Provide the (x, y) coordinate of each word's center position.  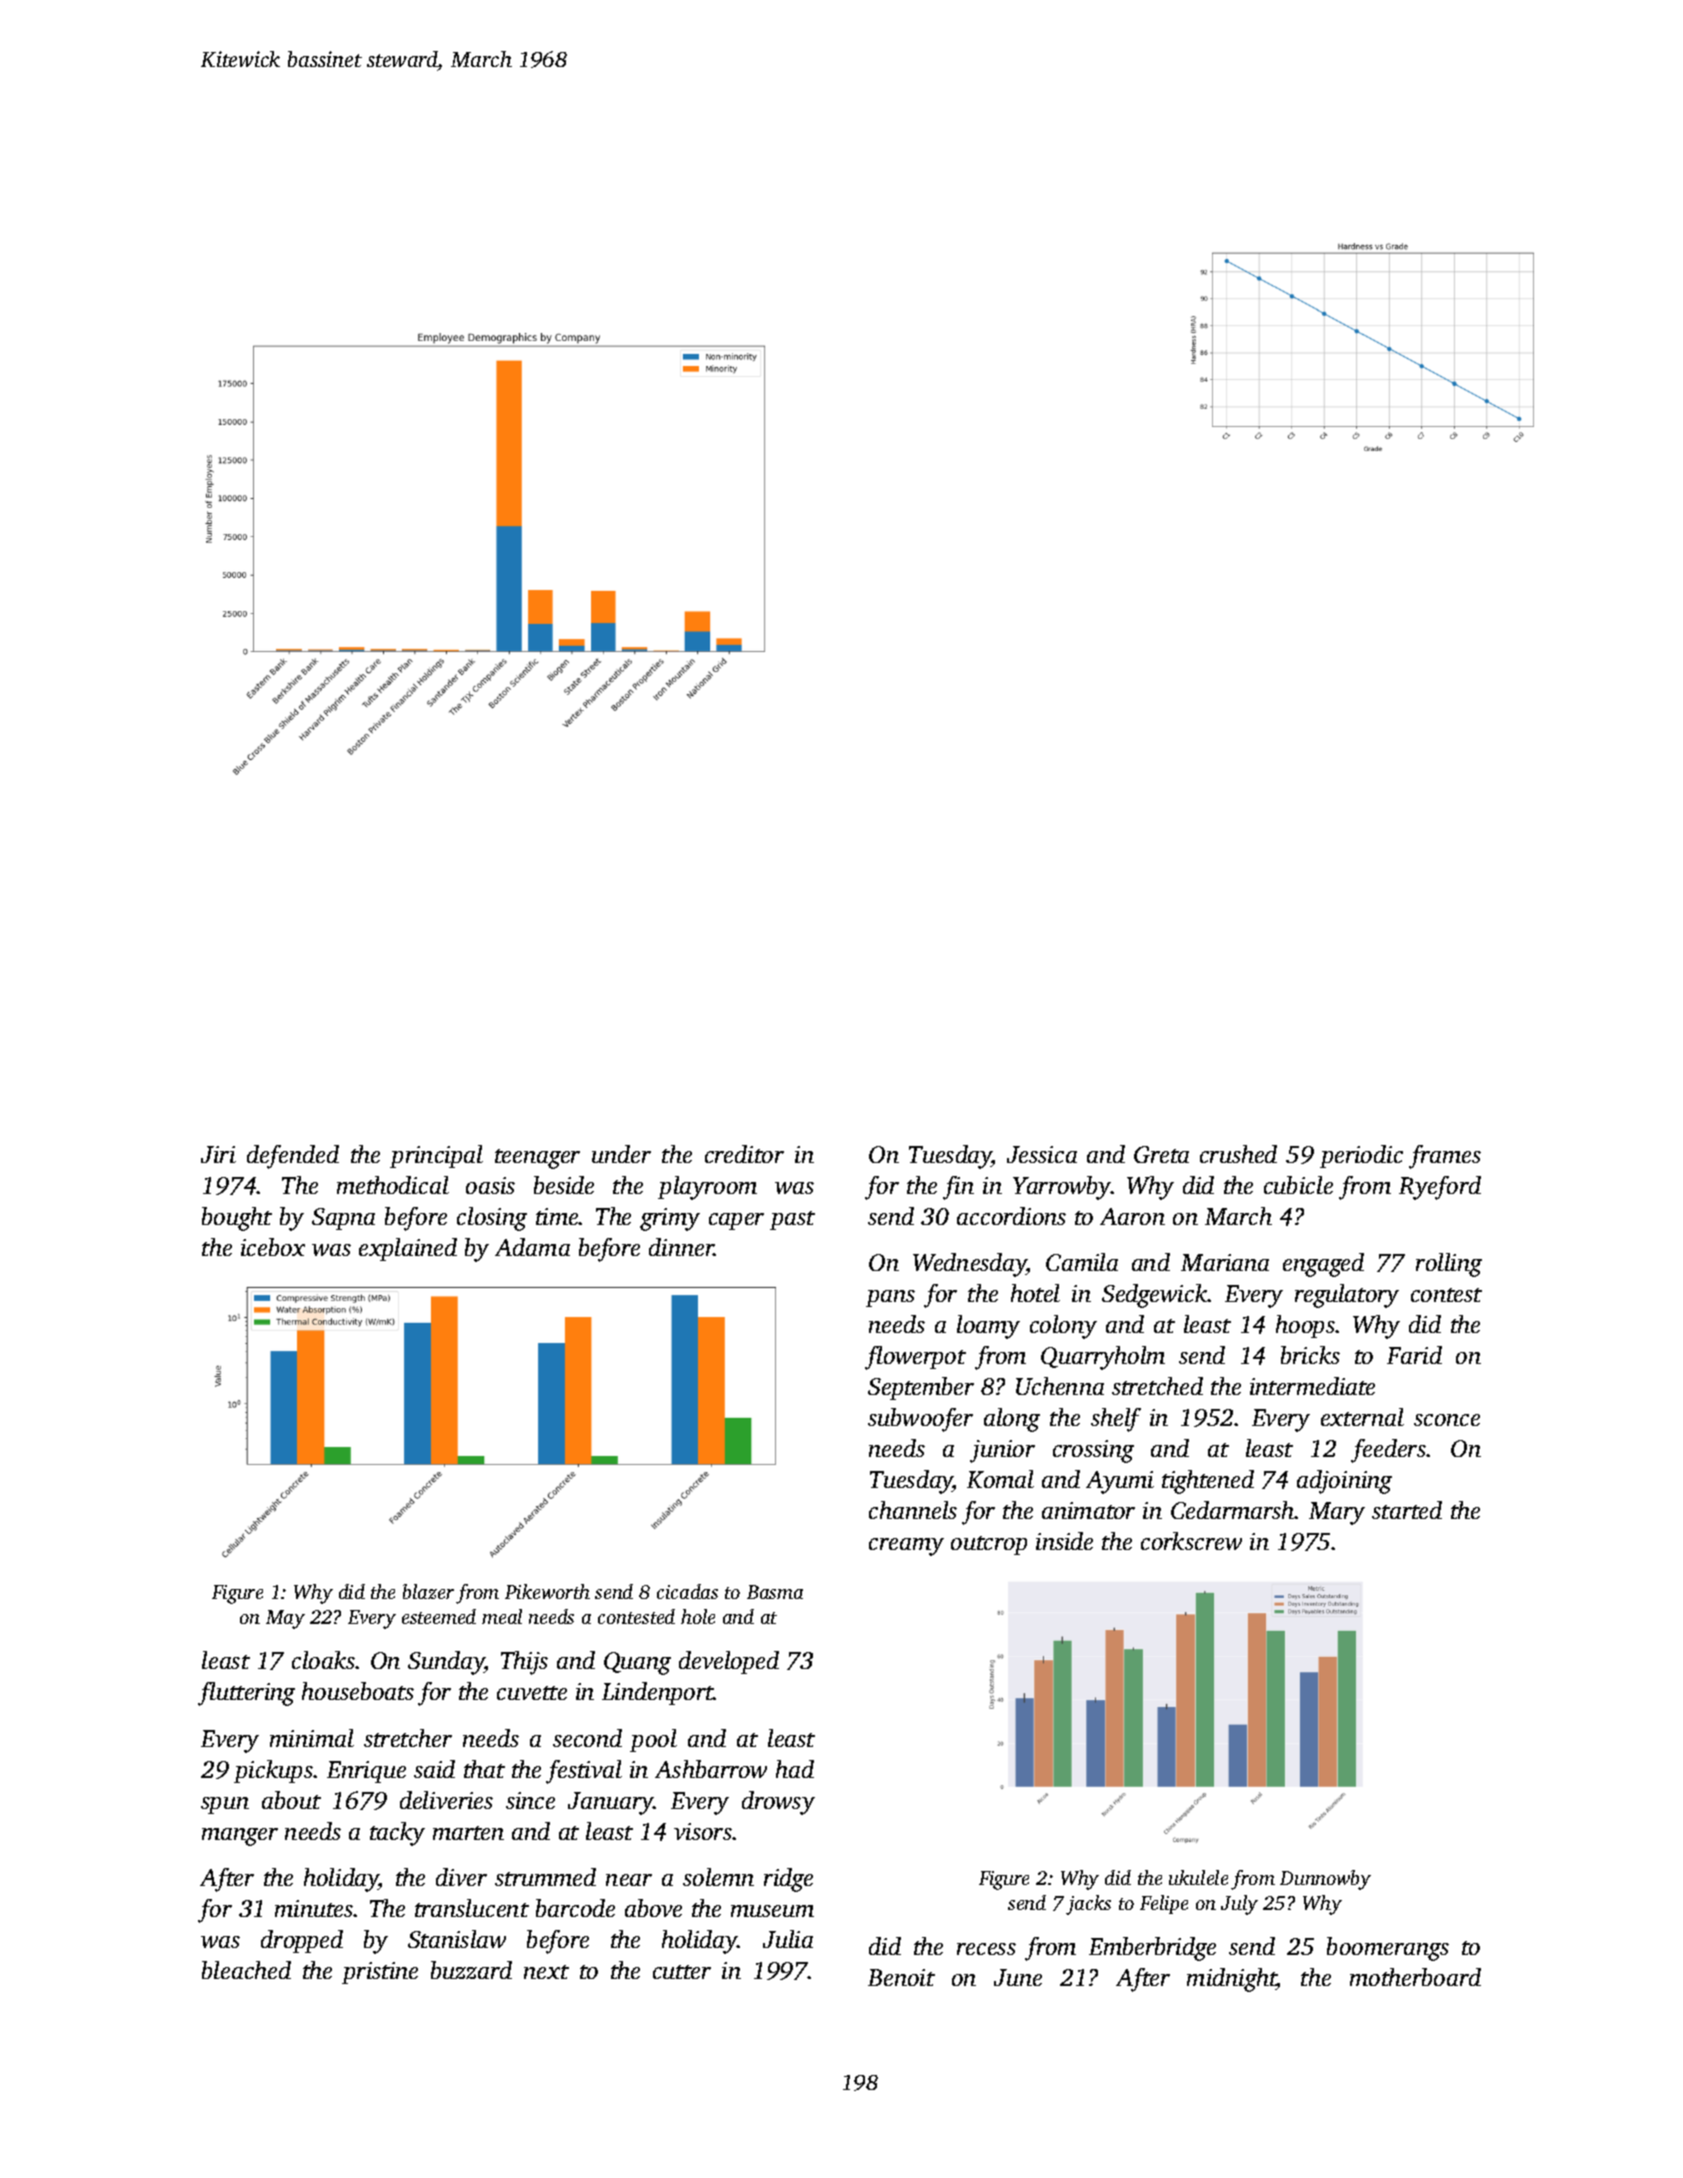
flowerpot (915, 1358)
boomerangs (1388, 1949)
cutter (682, 1972)
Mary (1337, 1513)
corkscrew (1191, 1541)
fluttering (246, 1694)
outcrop (989, 1545)
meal (502, 1616)
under (621, 1154)
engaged (1323, 1265)
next (546, 1972)
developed (729, 1662)
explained (408, 1249)
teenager (537, 1159)
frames (1445, 1157)
